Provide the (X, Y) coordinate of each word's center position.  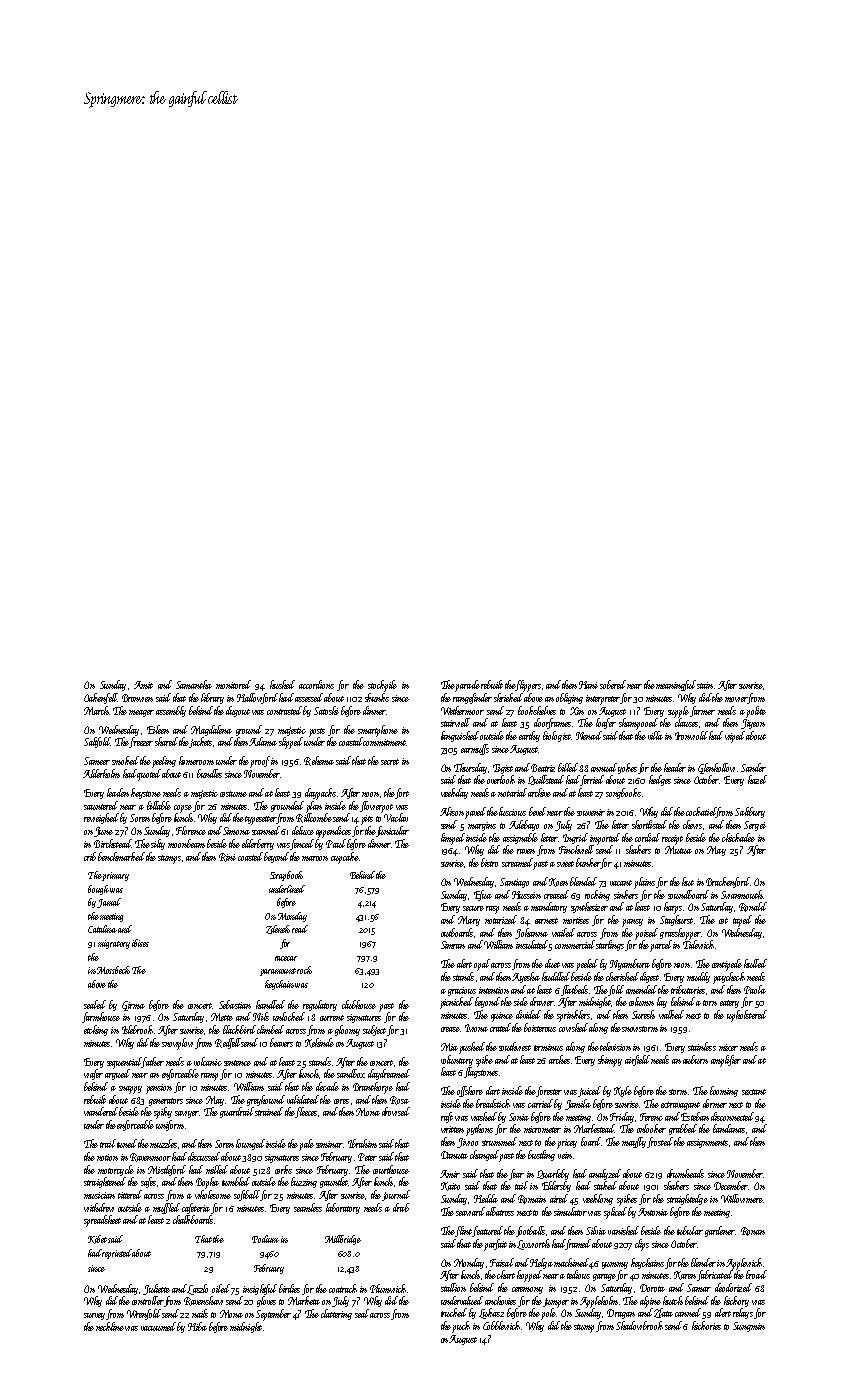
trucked (454, 1312)
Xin (577, 711)
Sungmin (749, 1327)
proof (260, 762)
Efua (483, 895)
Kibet (97, 1239)
